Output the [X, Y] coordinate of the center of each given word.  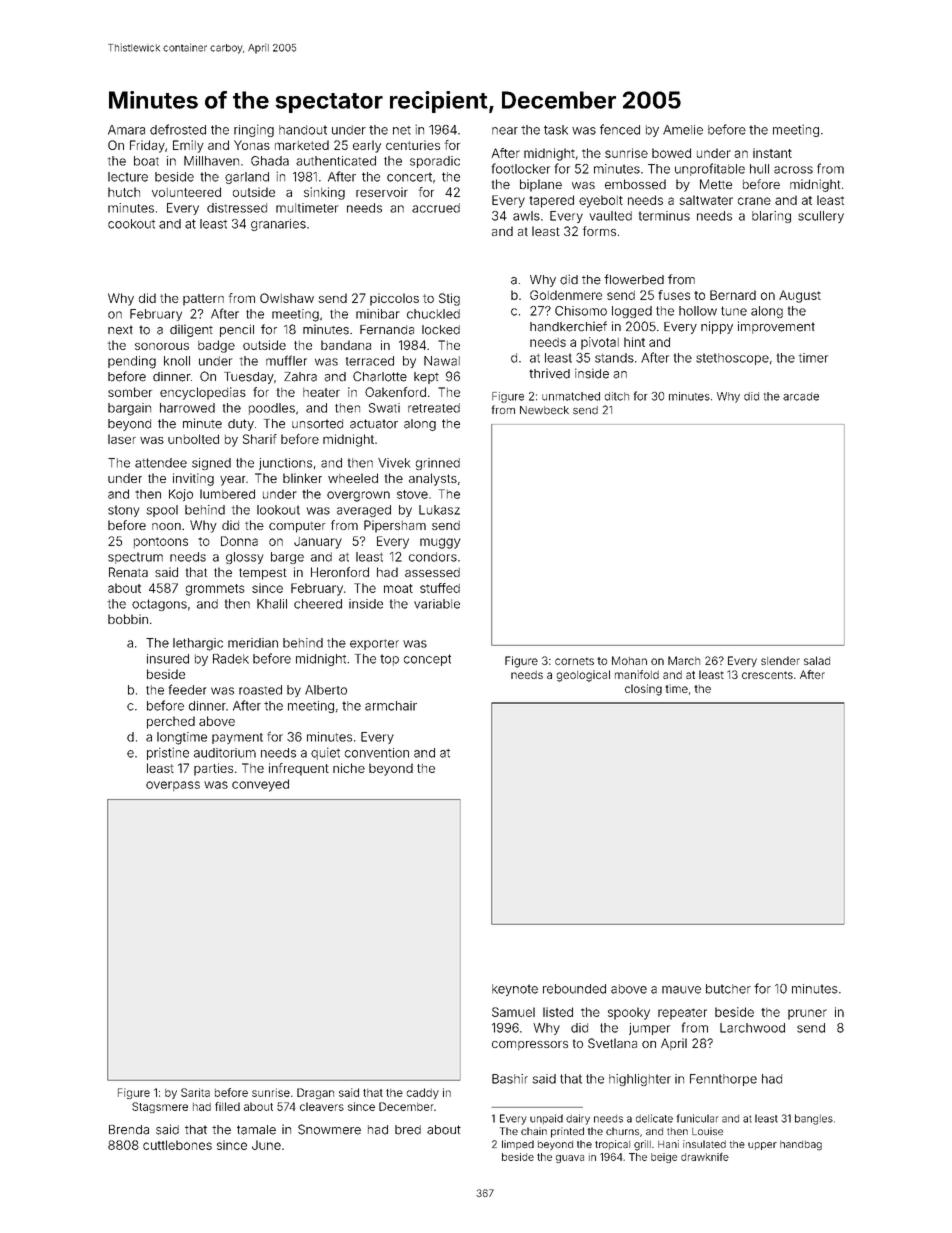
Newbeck [544, 410]
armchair [391, 706]
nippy [717, 327]
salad [817, 660]
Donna [239, 541]
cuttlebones [177, 1145]
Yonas [252, 145]
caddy [423, 1093]
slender [780, 660]
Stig [449, 299]
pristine [168, 753]
